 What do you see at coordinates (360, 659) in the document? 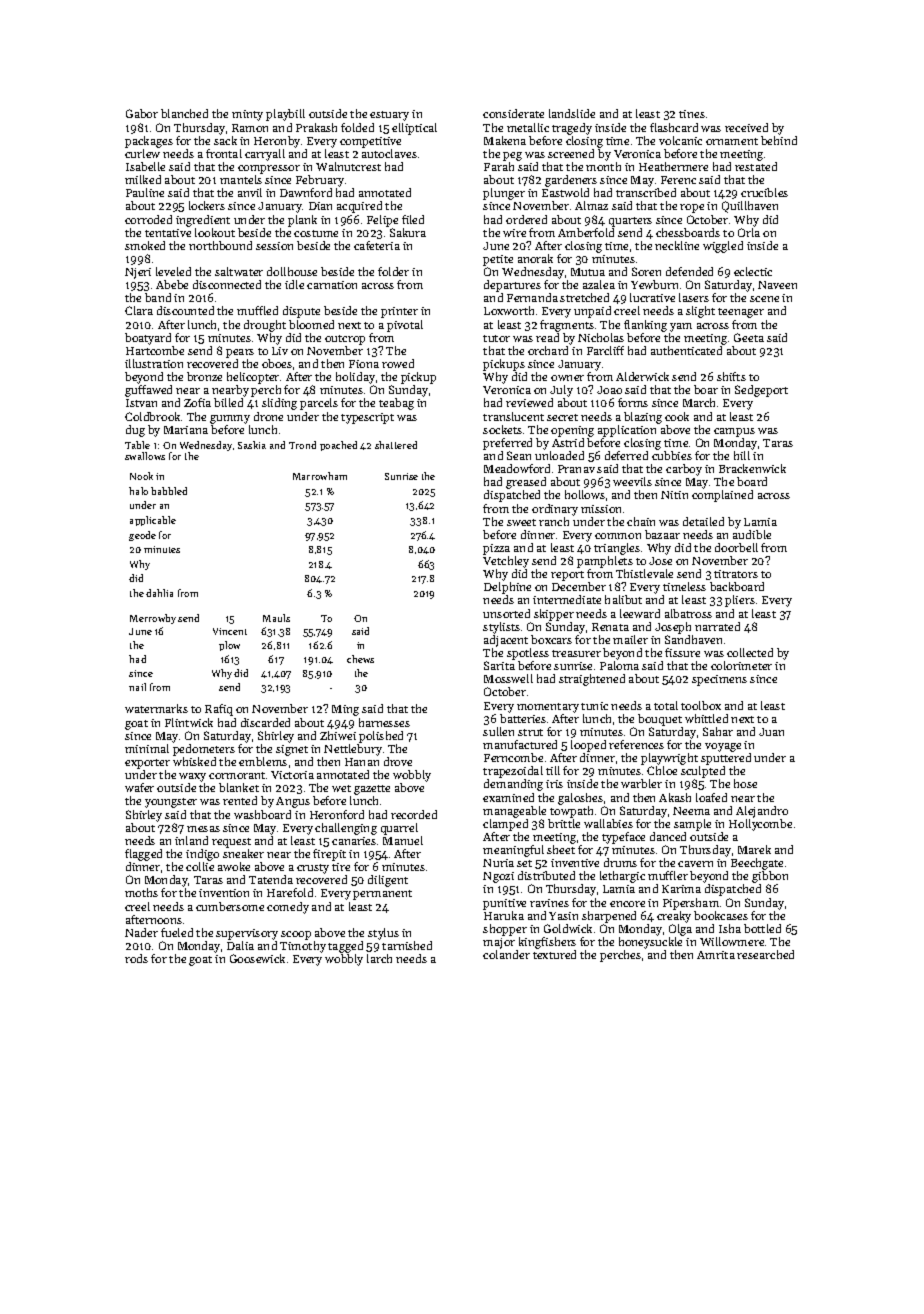
I see `chews` at bounding box center [360, 659].
